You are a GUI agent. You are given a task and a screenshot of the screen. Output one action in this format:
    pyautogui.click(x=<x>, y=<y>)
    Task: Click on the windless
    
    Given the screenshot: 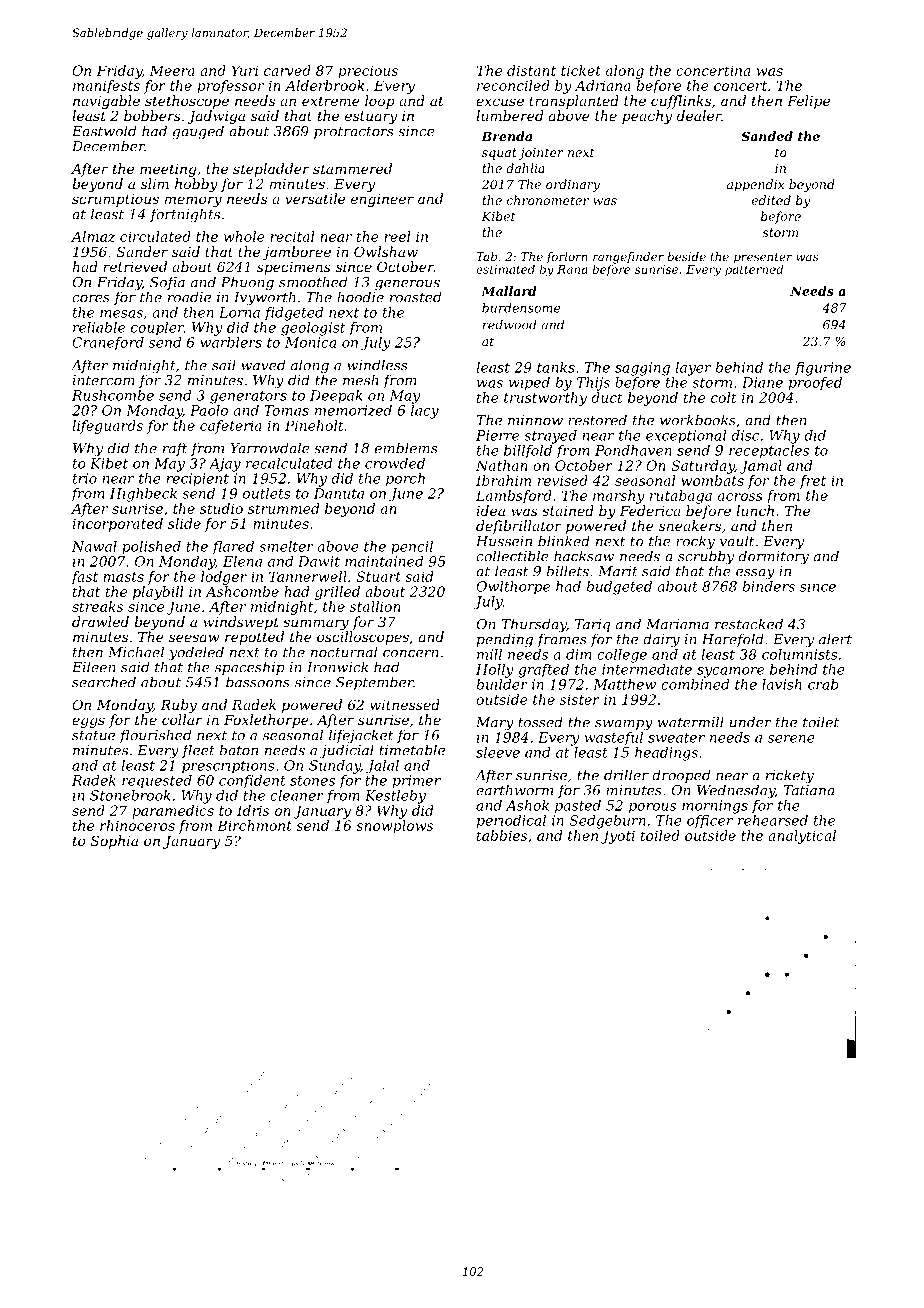 What is the action you would take?
    pyautogui.click(x=377, y=365)
